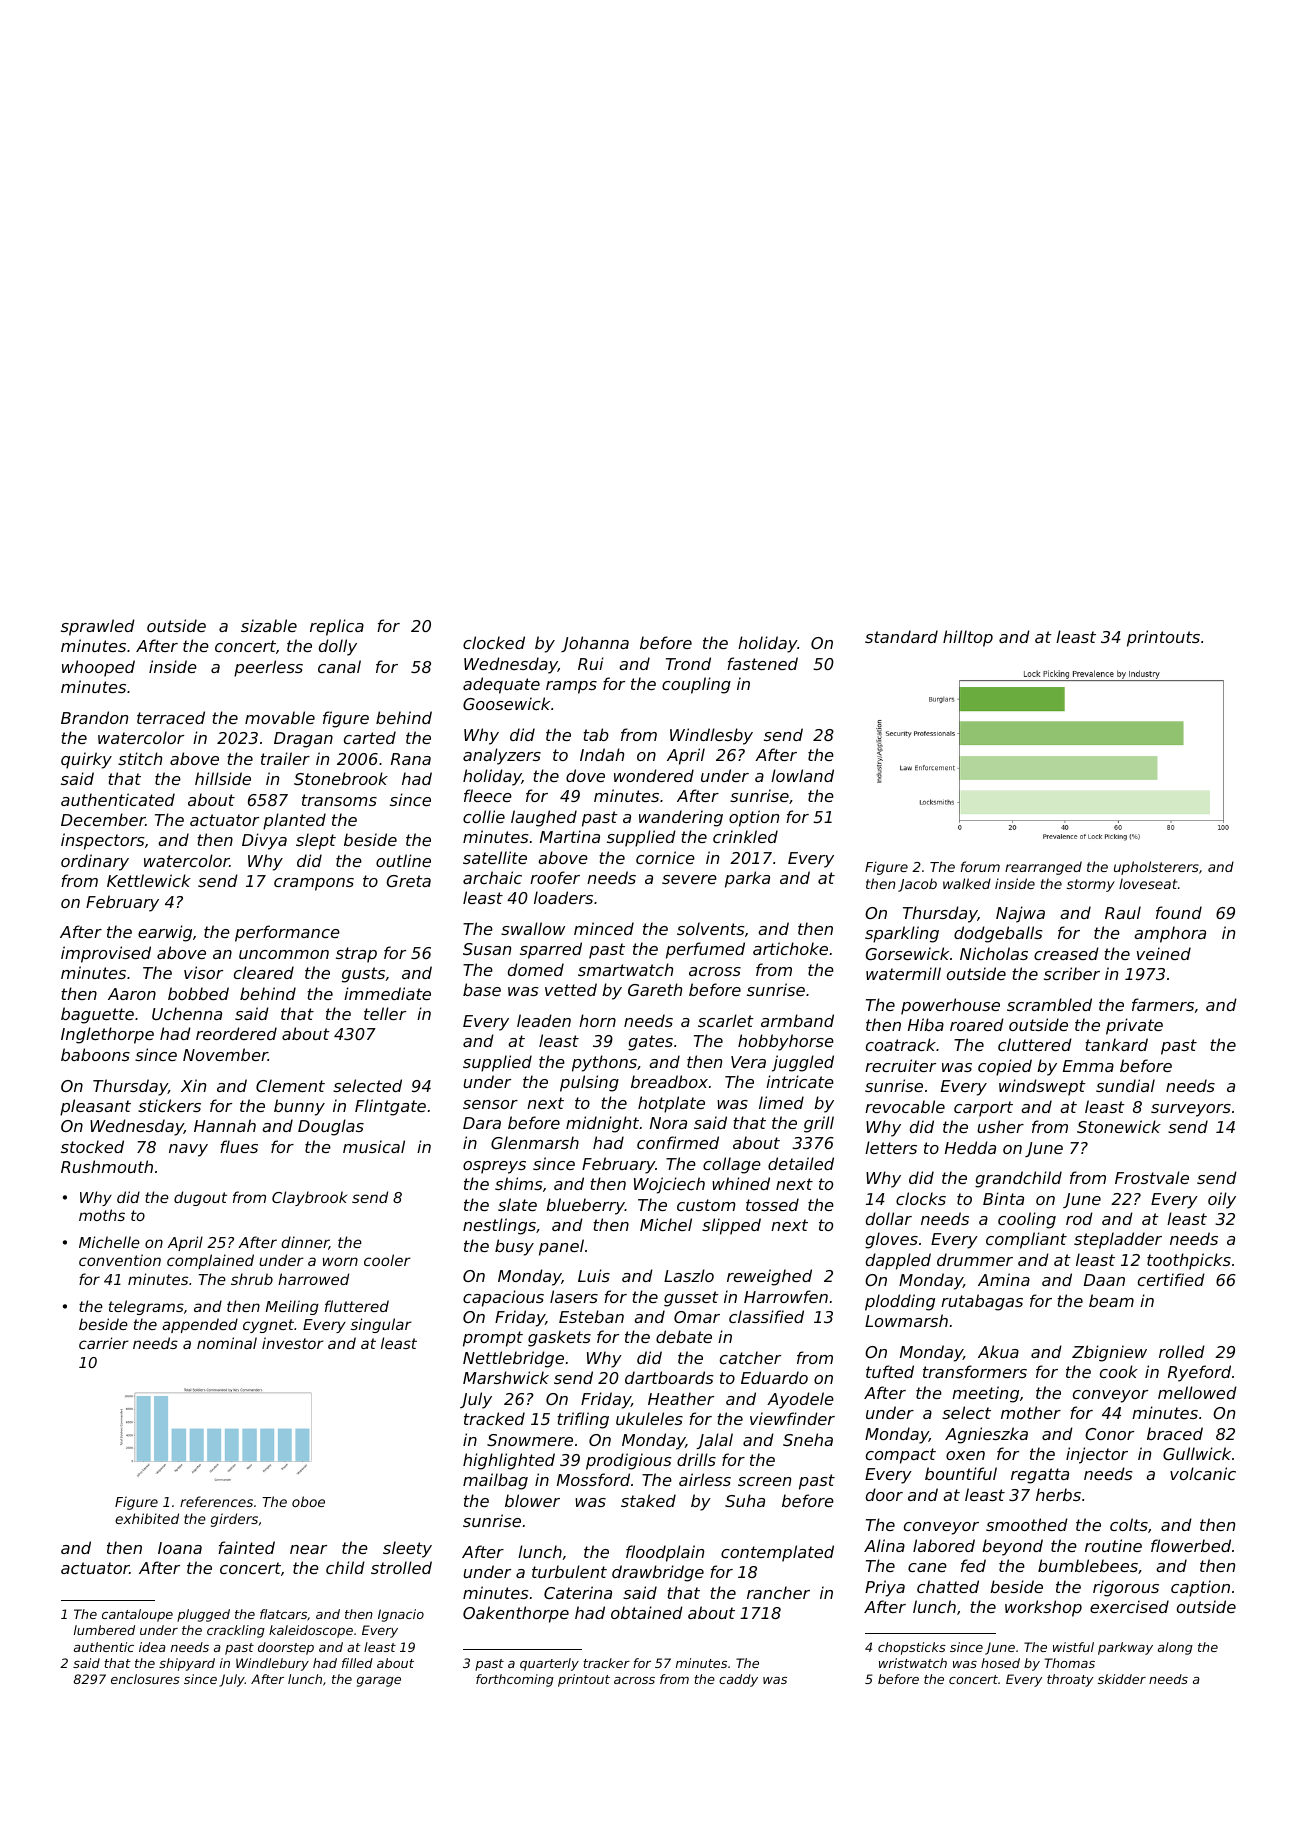 The height and width of the screenshot is (1834, 1297). What do you see at coordinates (1088, 1066) in the screenshot?
I see `Emma` at bounding box center [1088, 1066].
